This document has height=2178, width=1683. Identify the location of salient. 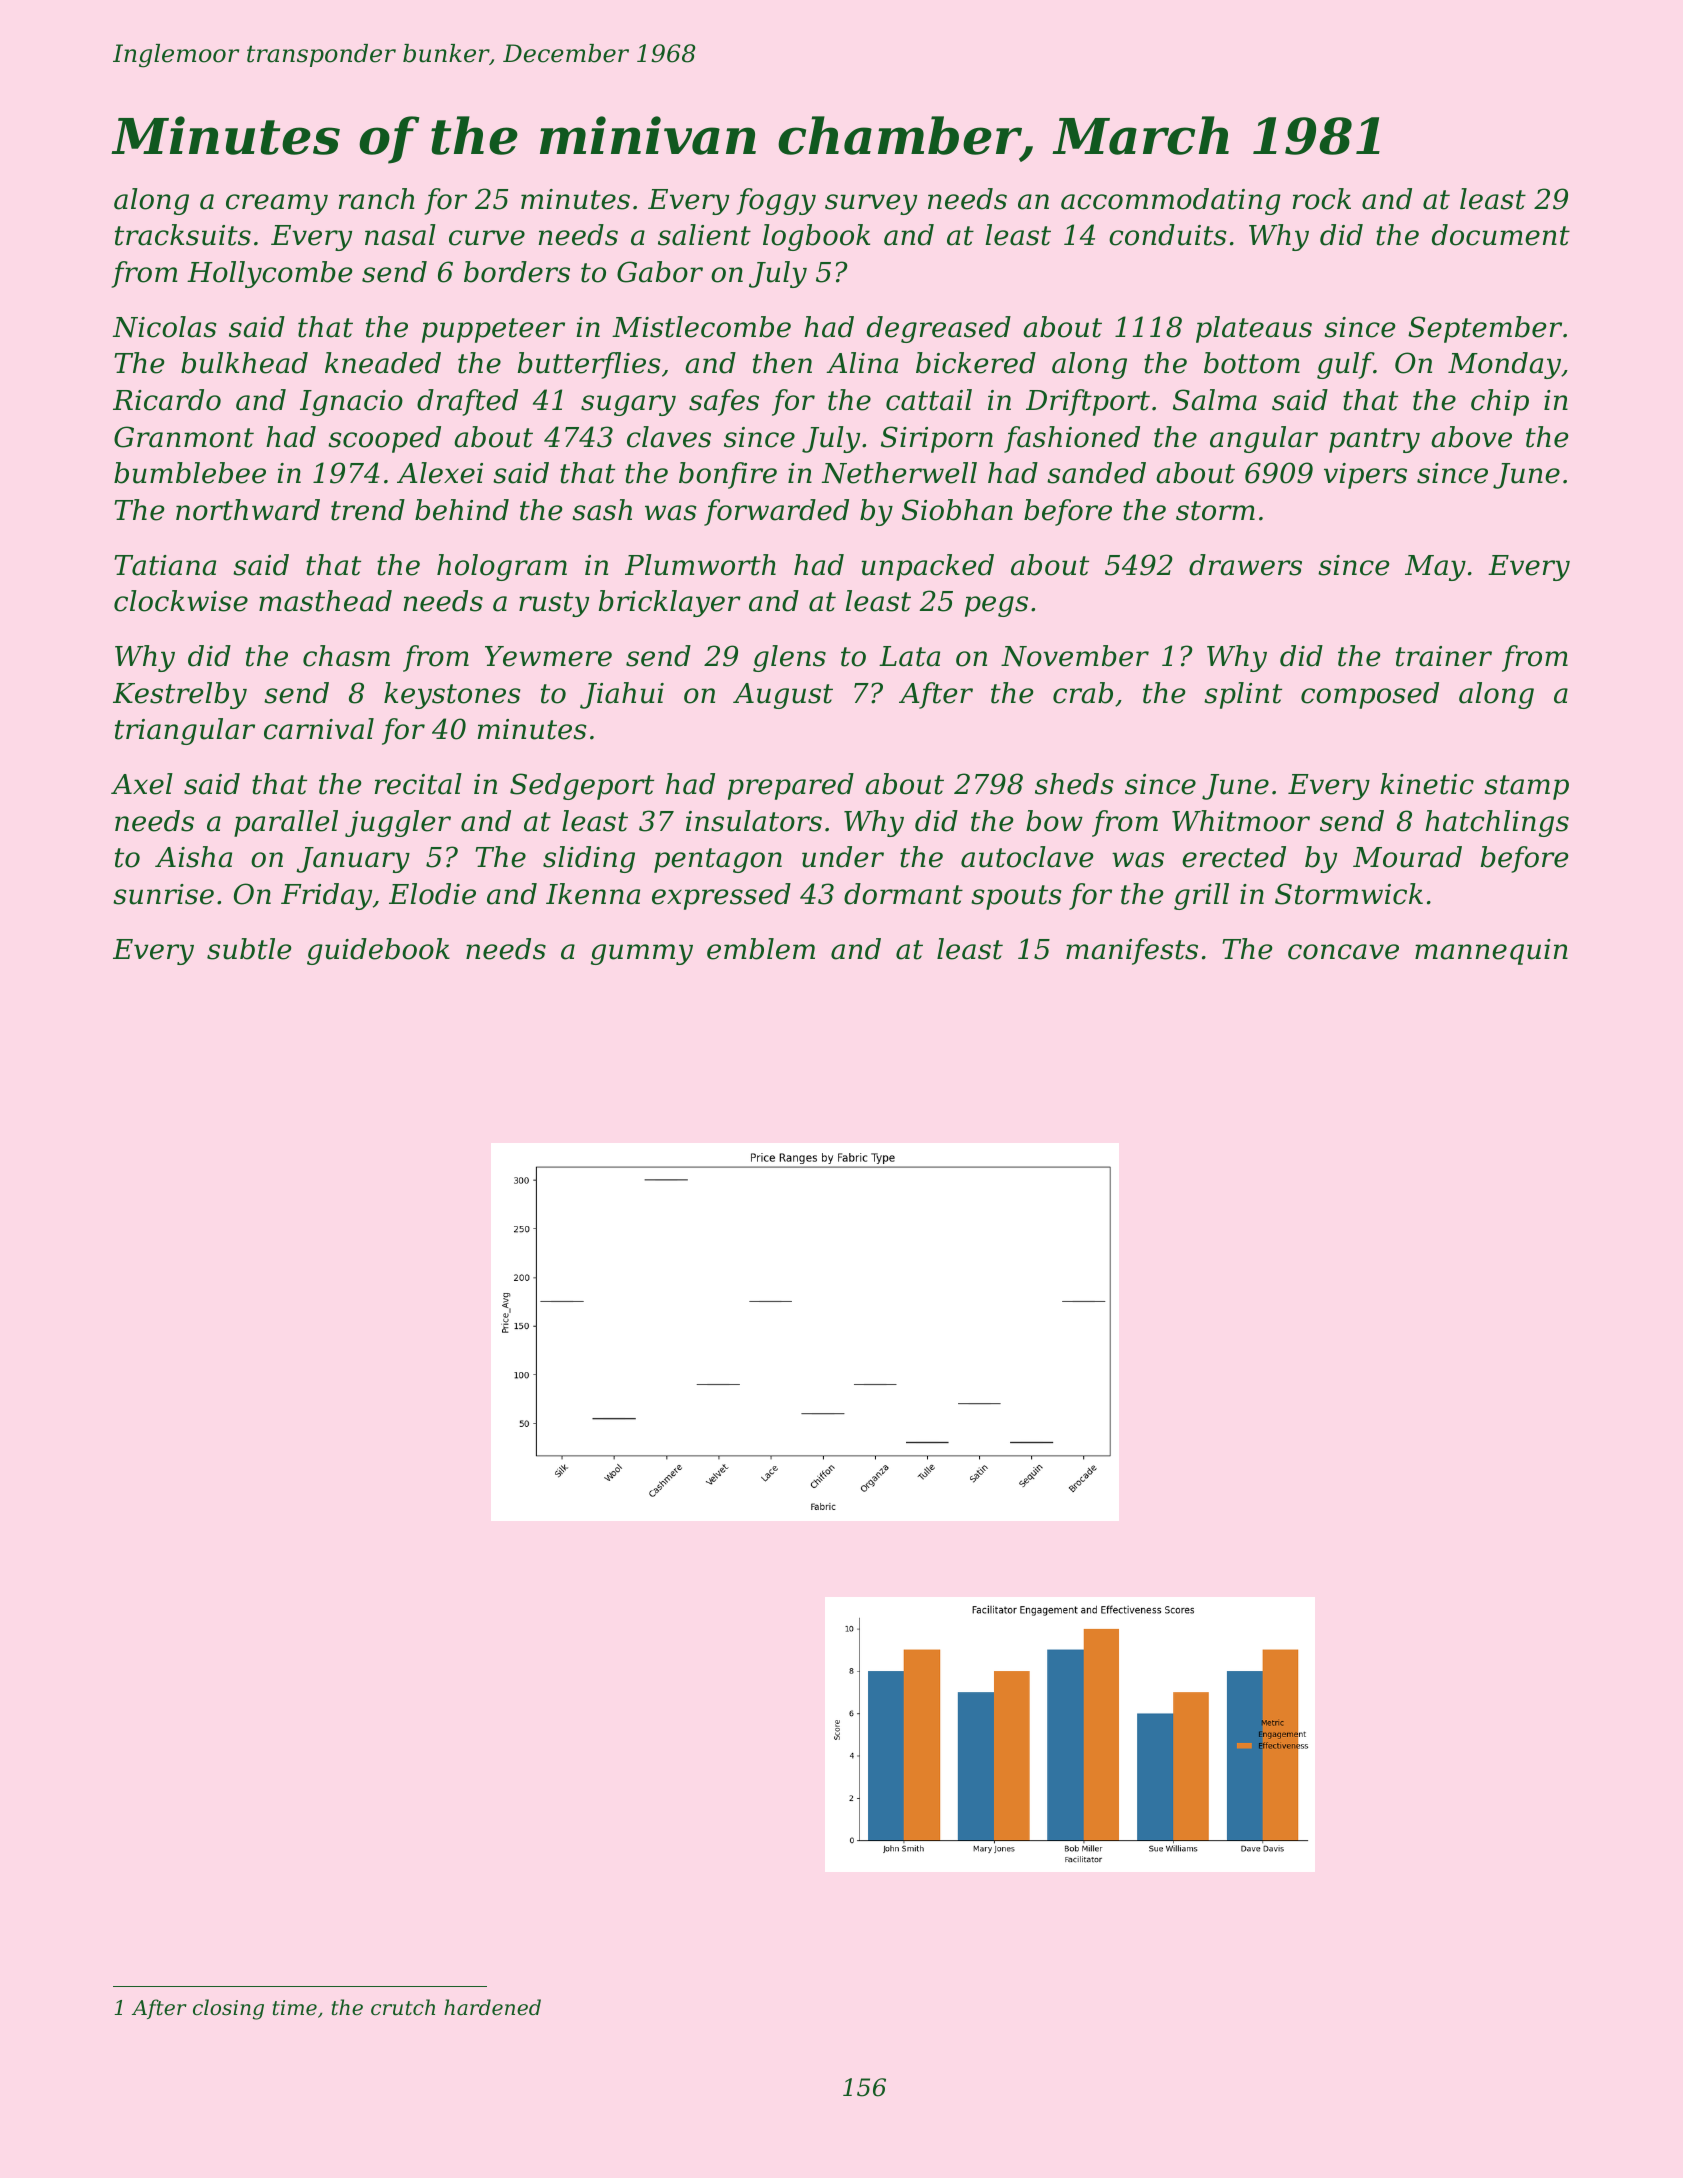
(704, 235).
